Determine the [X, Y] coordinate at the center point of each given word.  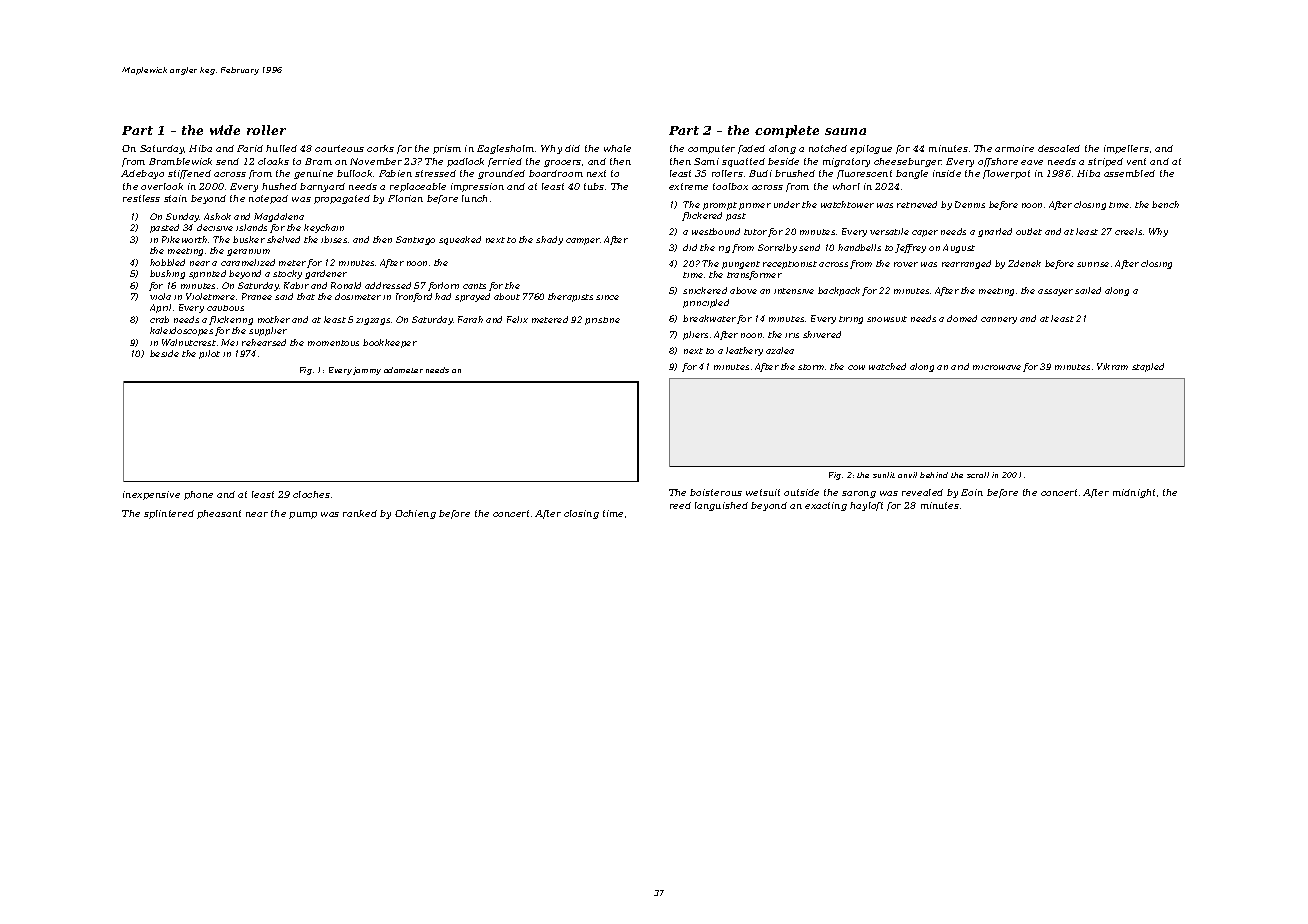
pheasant [219, 514]
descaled [1059, 148]
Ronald [346, 285]
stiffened [189, 174]
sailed [1088, 290]
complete [787, 131]
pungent [741, 265]
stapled [1148, 367]
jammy [367, 371]
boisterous [716, 492]
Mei [229, 342]
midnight [1134, 493]
